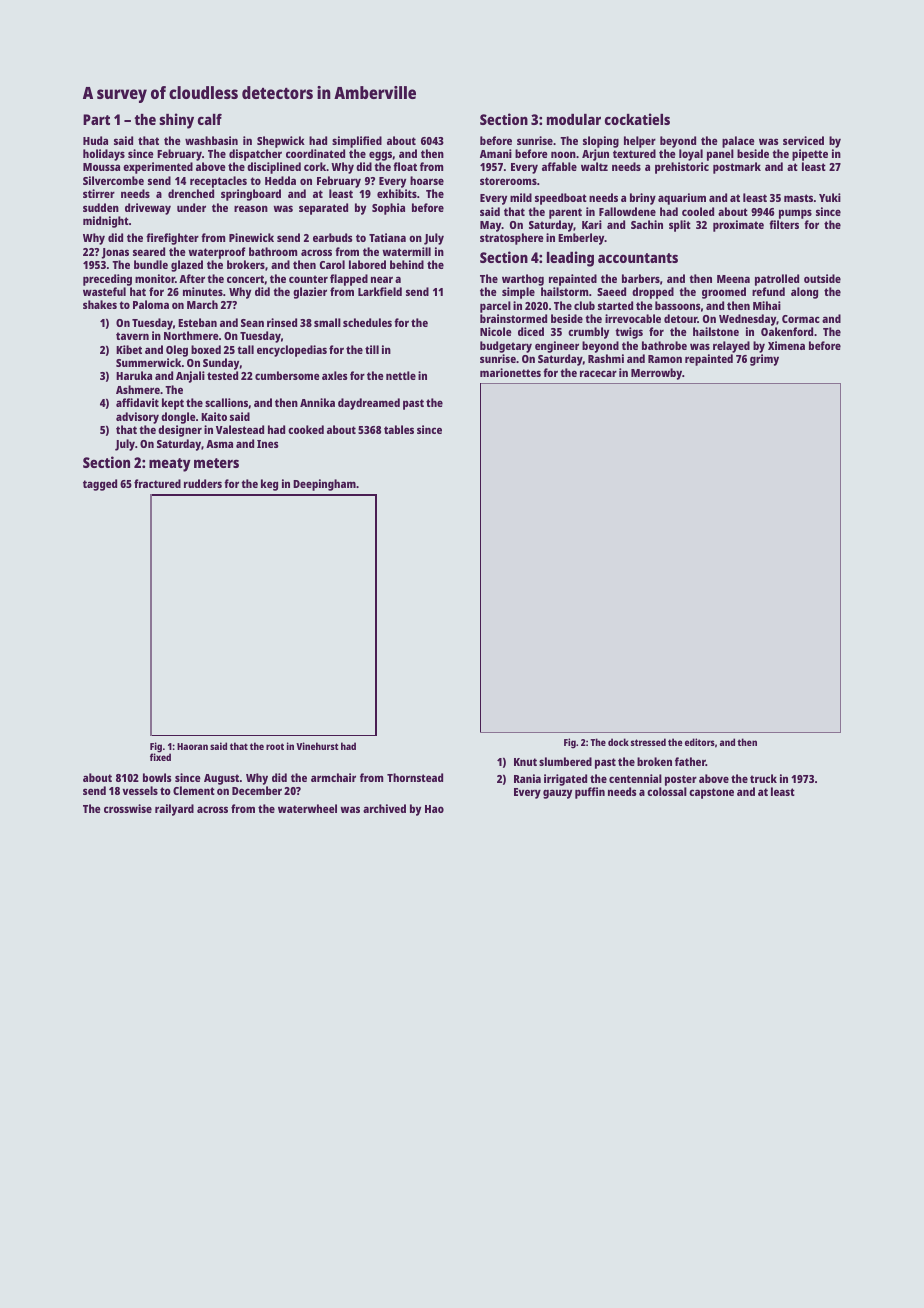 This screenshot has width=924, height=1308. What do you see at coordinates (323, 209) in the screenshot?
I see `separated` at bounding box center [323, 209].
